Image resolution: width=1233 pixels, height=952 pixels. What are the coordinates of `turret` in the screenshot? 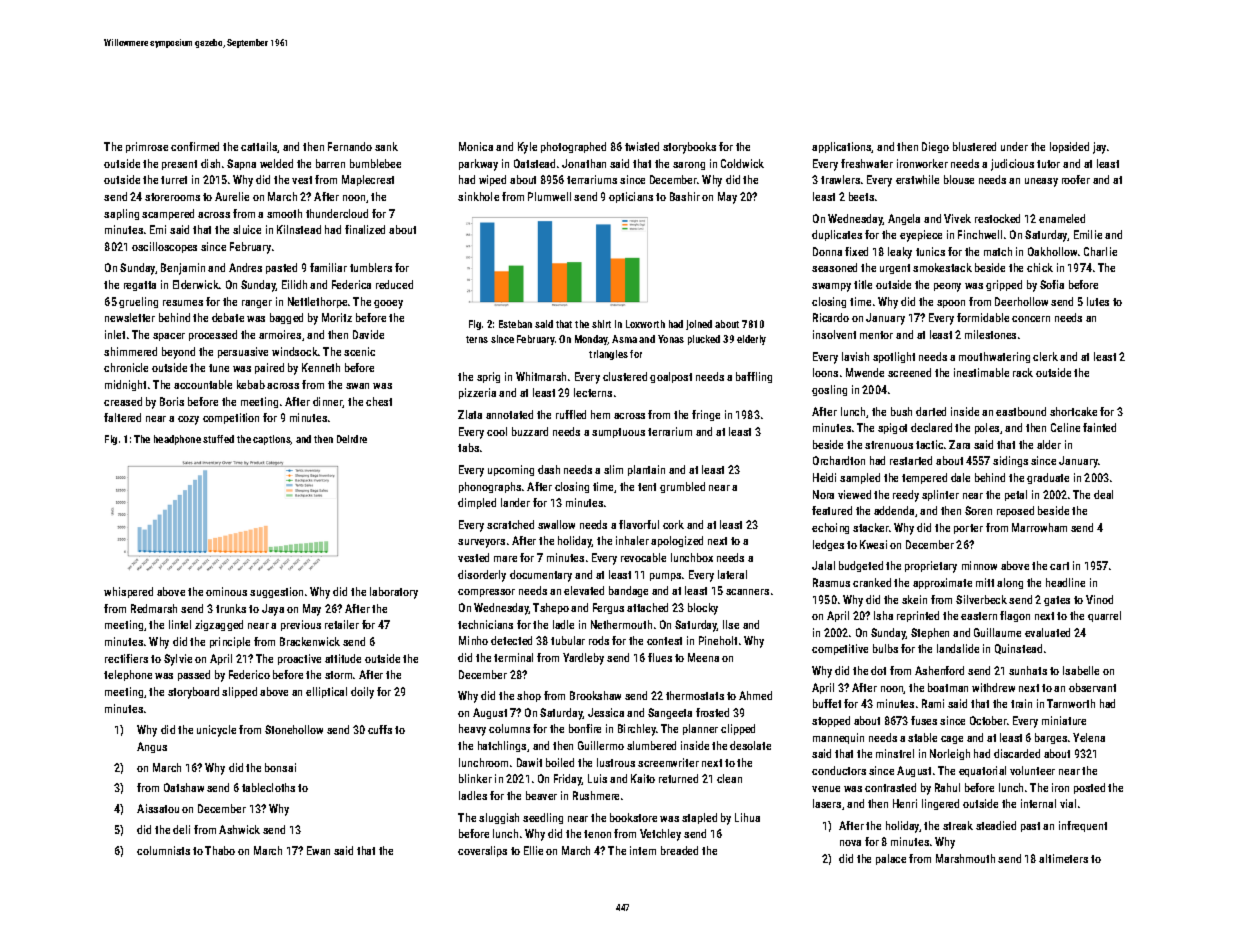 It's located at (174, 180).
